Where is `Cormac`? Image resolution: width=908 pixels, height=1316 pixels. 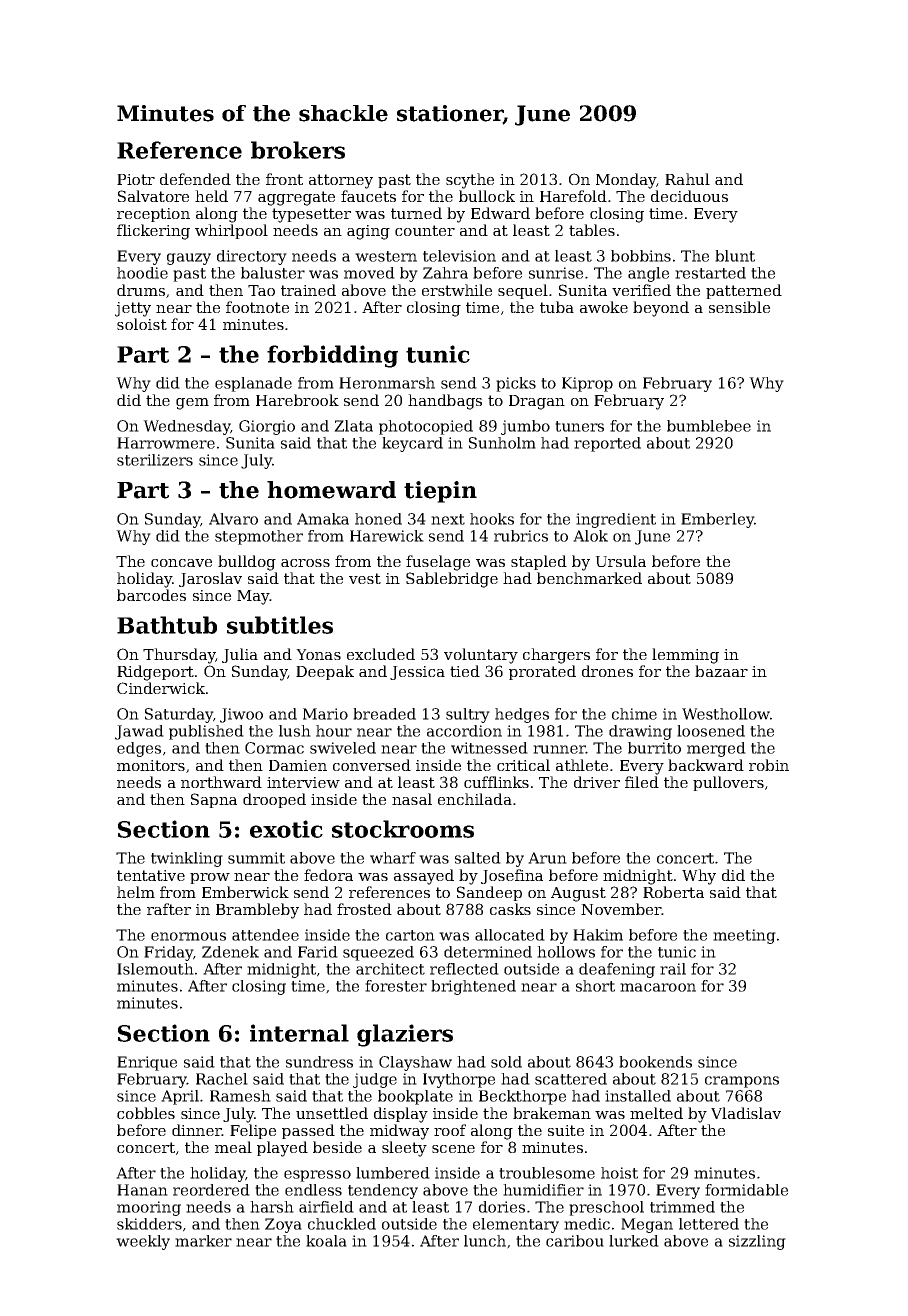 Cormac is located at coordinates (274, 748).
